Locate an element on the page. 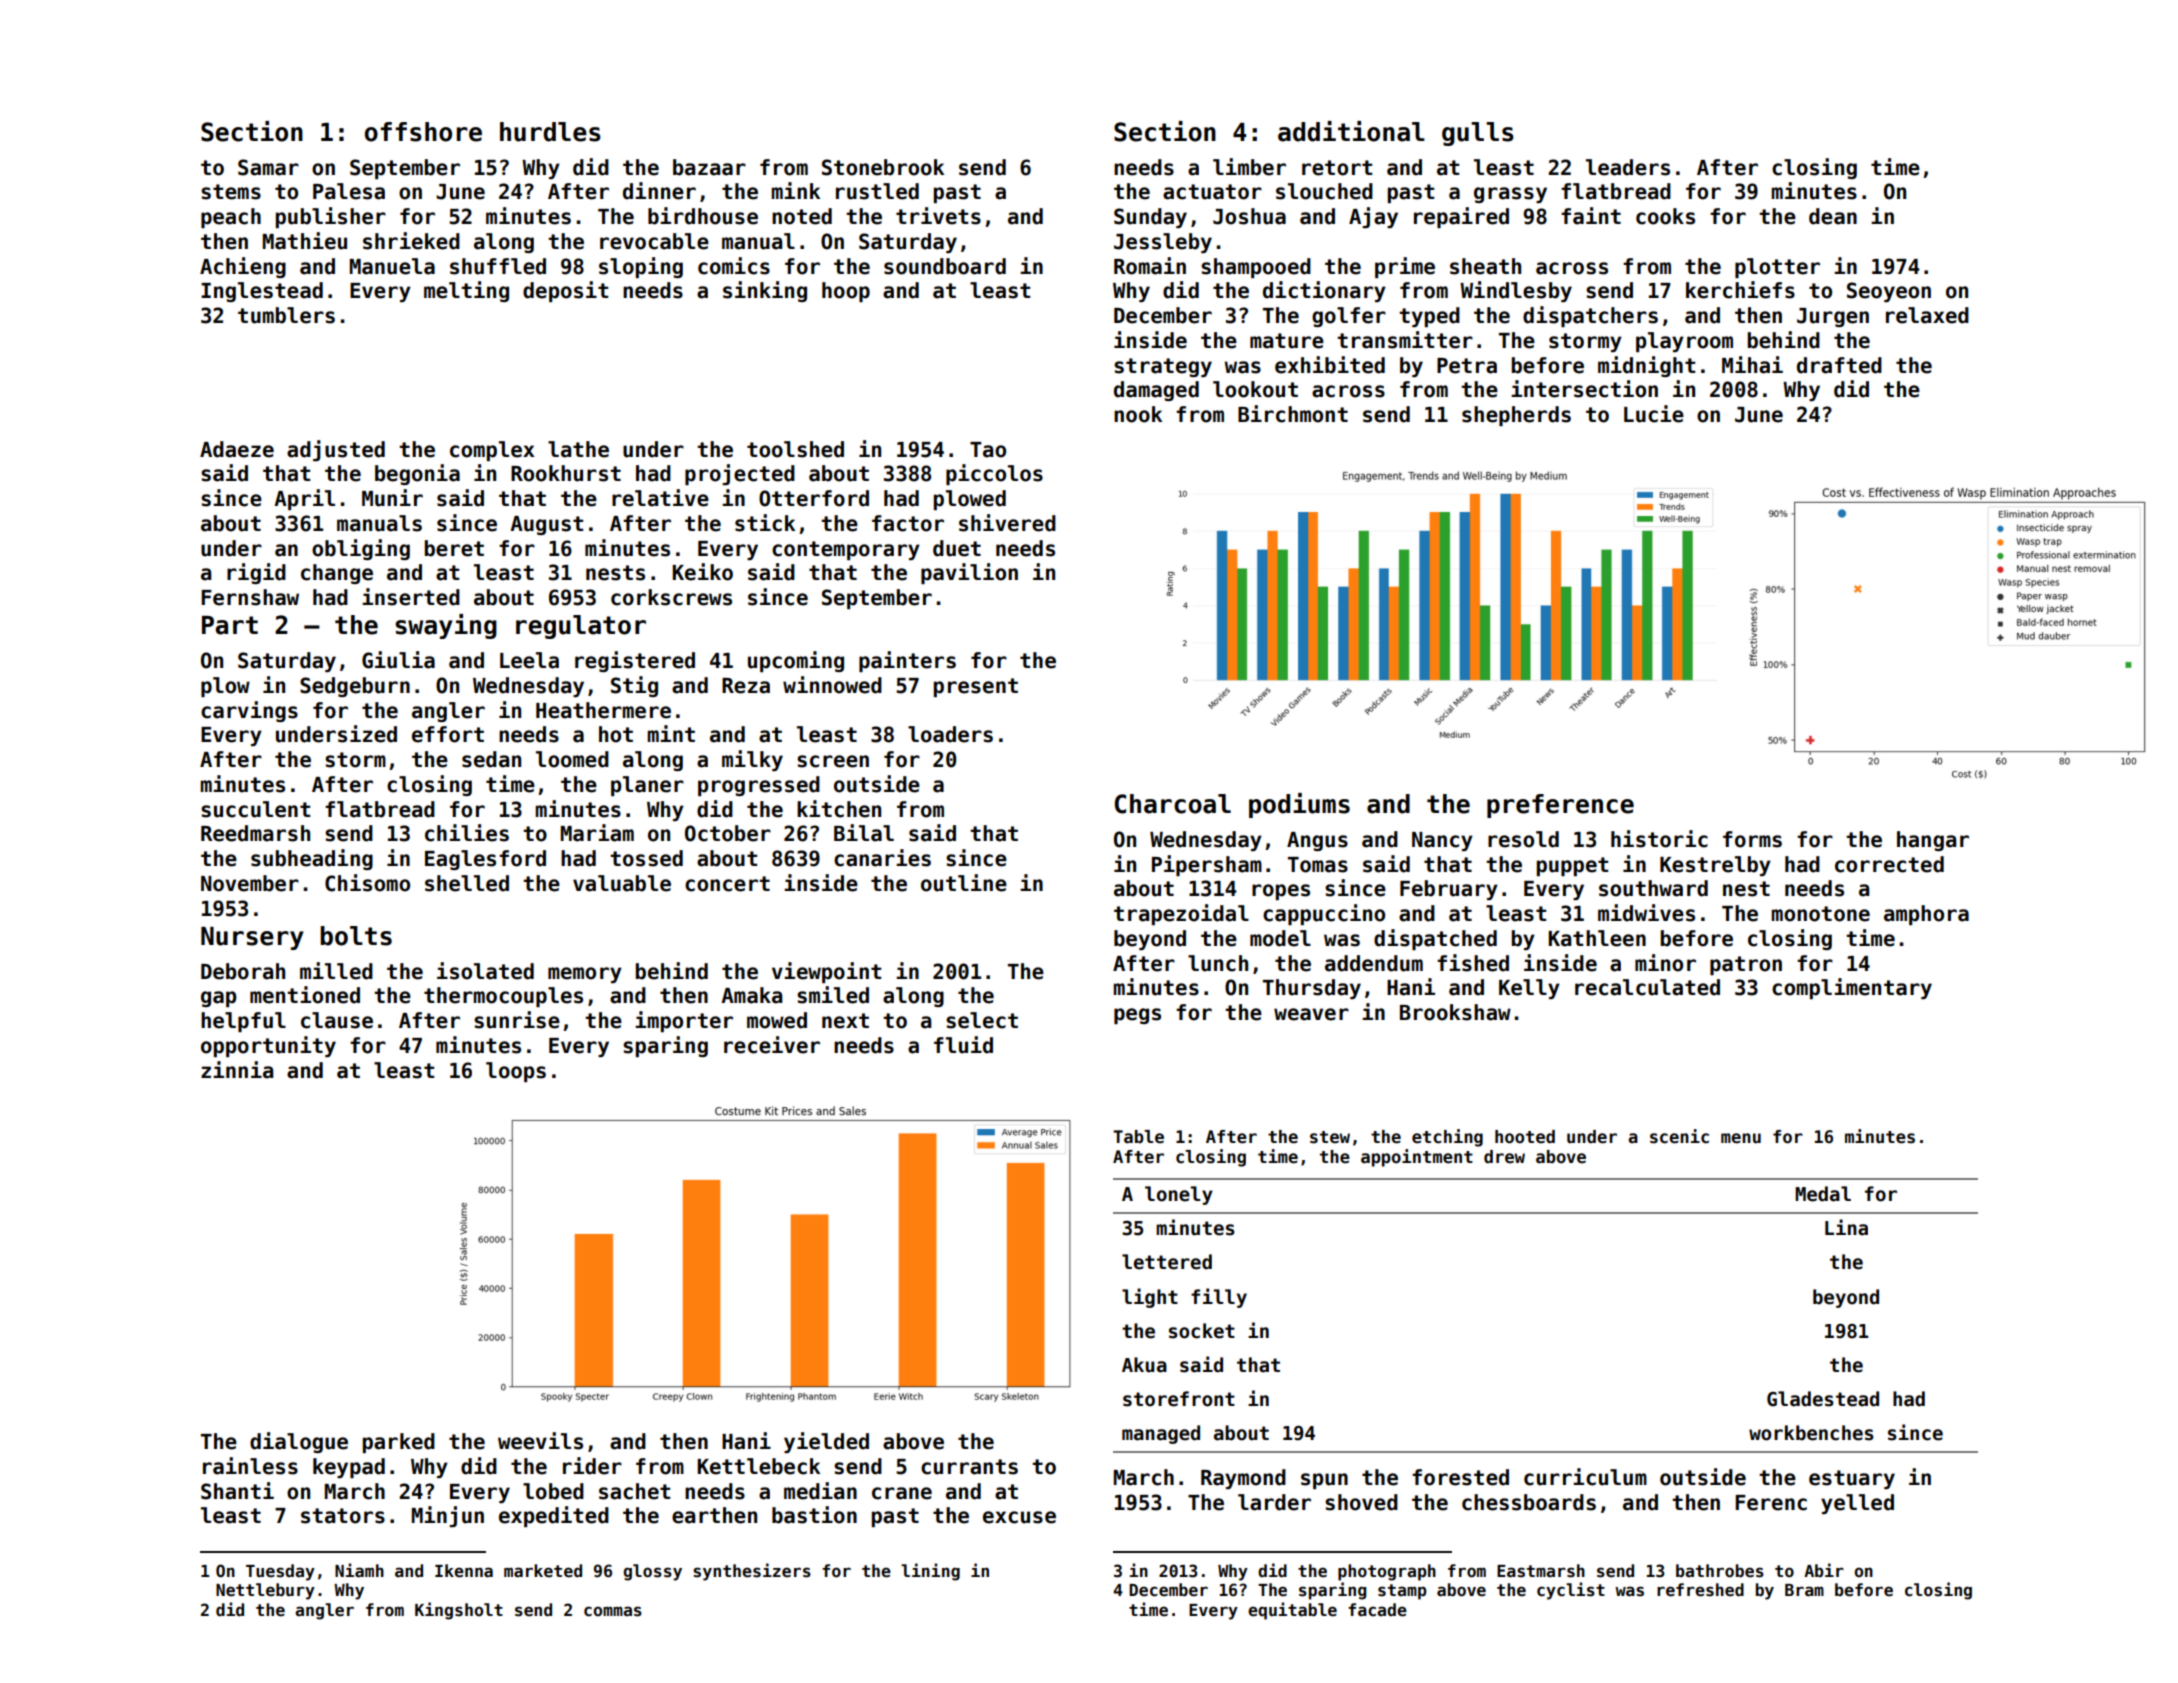  leaders is located at coordinates (1628, 167).
